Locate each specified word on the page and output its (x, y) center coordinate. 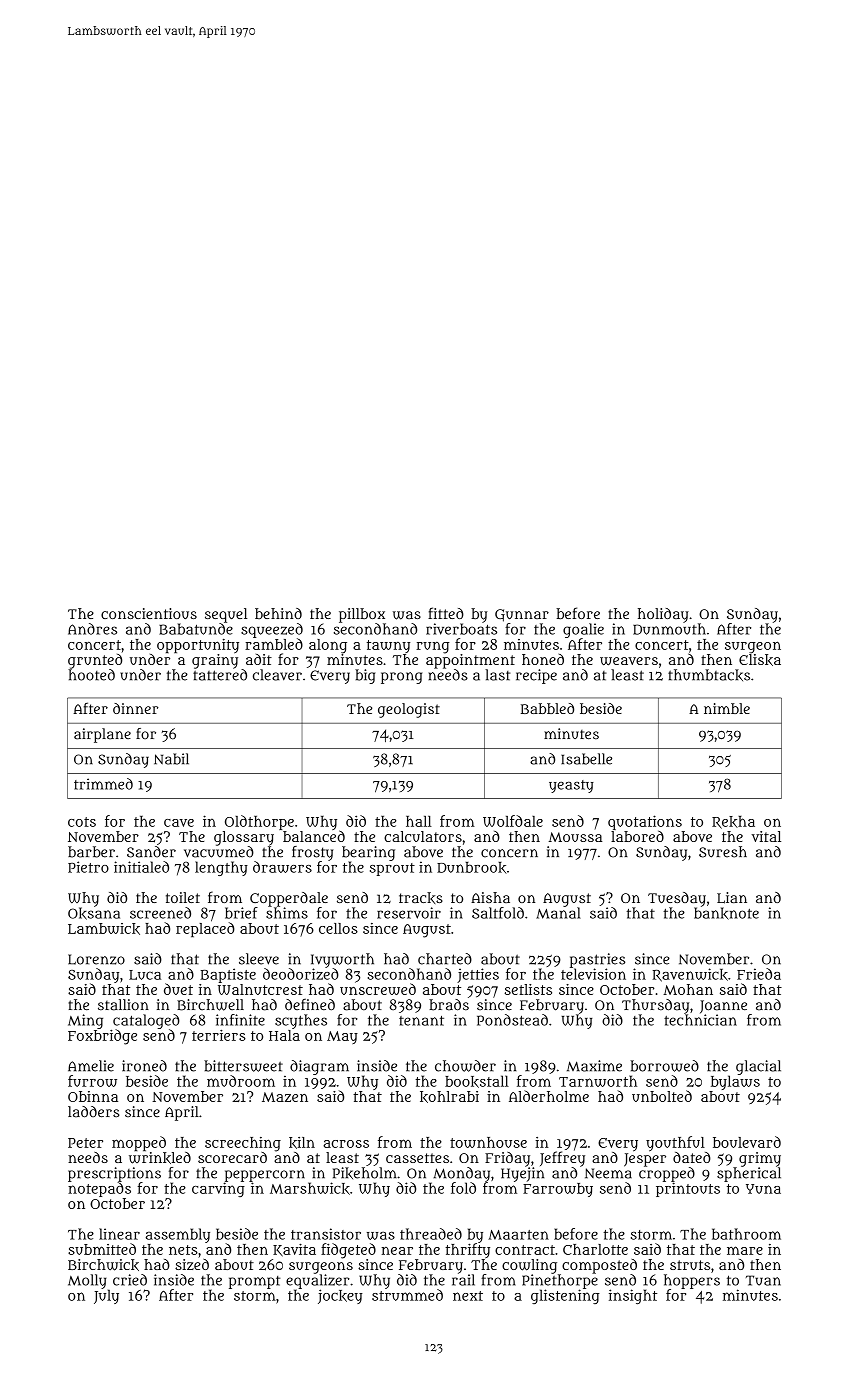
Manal (558, 913)
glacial (758, 1067)
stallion (123, 1005)
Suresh (723, 852)
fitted (446, 613)
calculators (423, 836)
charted (445, 959)
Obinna (93, 1096)
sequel (226, 615)
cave (179, 823)
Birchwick (103, 1265)
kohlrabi (449, 1097)
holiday (663, 615)
